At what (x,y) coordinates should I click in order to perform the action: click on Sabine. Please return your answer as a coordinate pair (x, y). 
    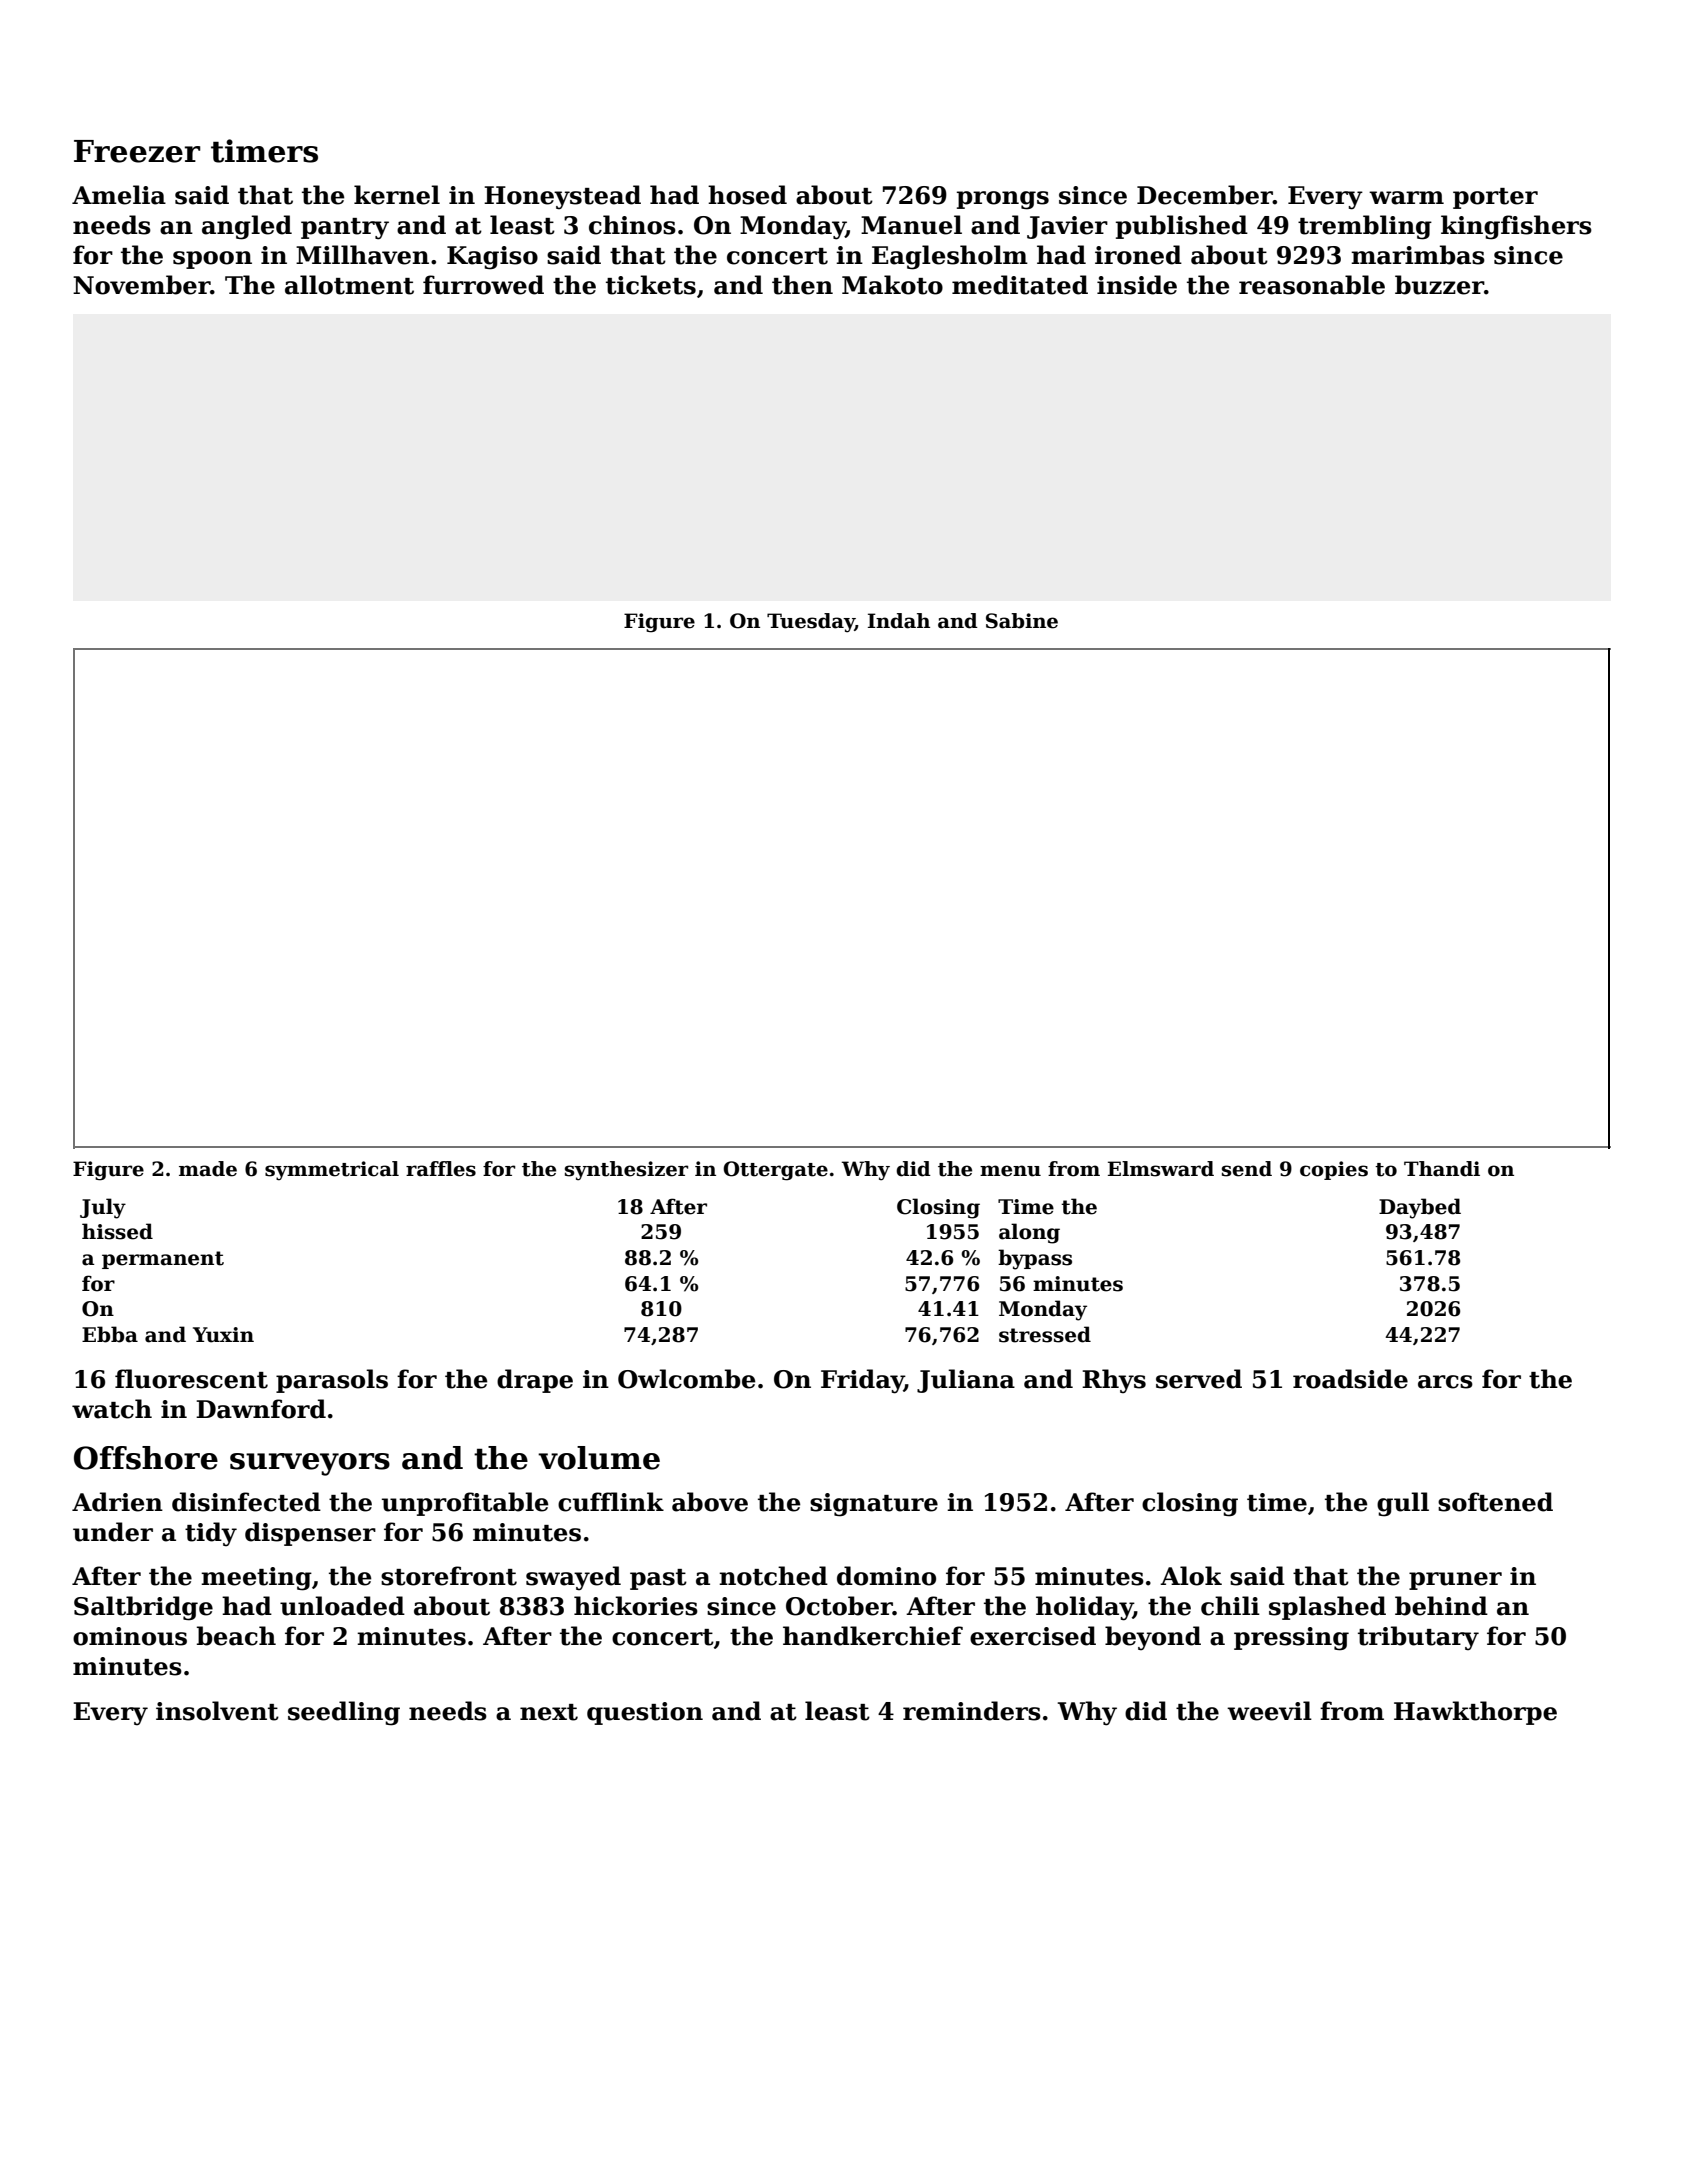
    Looking at the image, I should click on (1022, 621).
